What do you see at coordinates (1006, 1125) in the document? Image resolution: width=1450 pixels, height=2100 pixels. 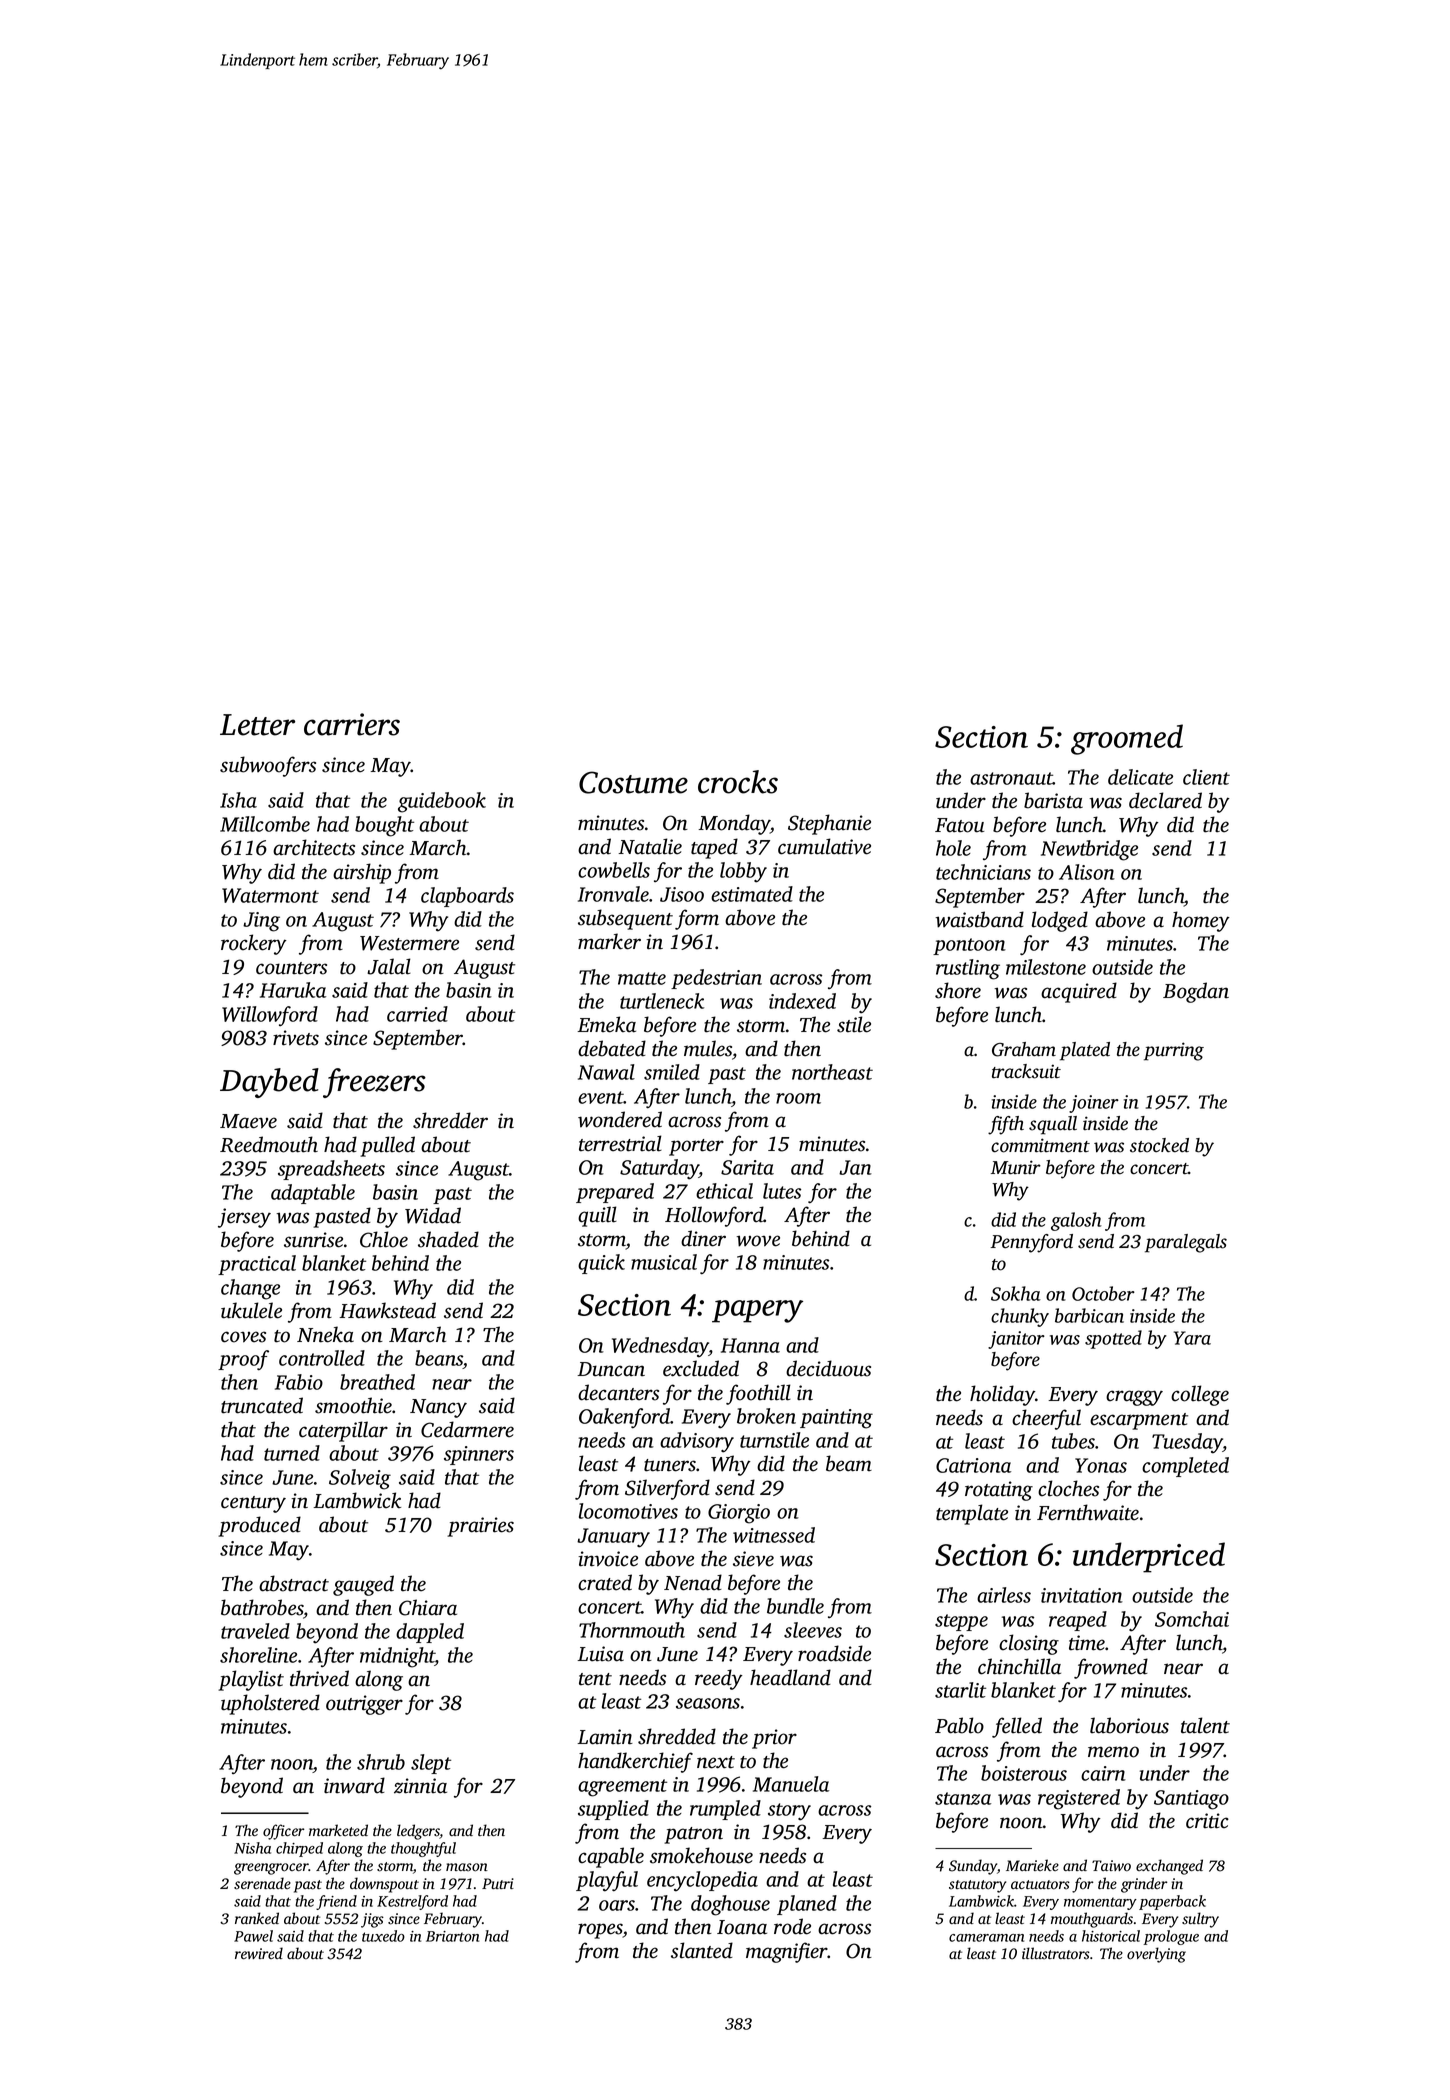 I see `fifth` at bounding box center [1006, 1125].
